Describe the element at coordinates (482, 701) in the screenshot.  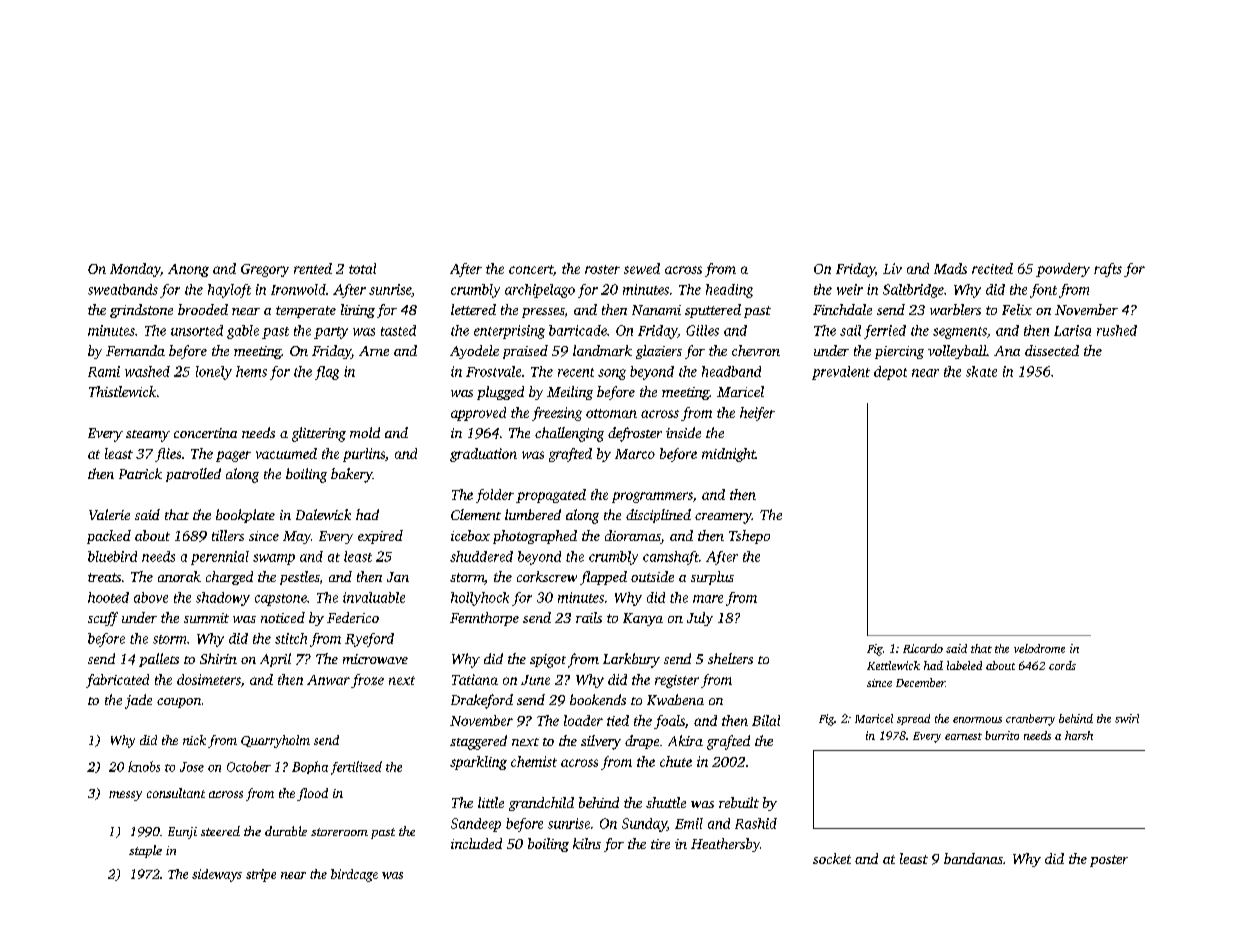
I see `Drakeford` at that location.
